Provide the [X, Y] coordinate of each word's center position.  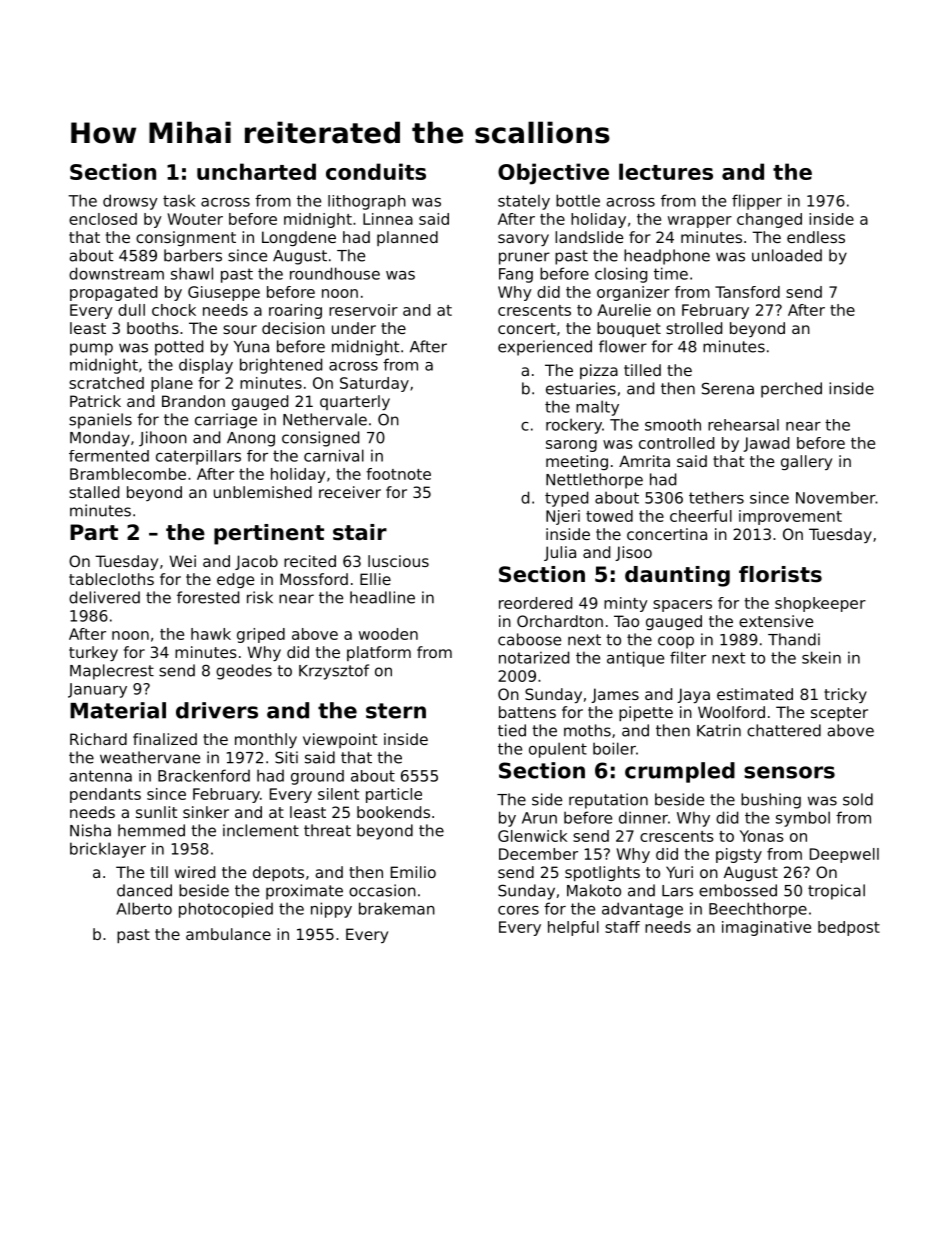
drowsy [130, 202]
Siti [286, 757]
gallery [806, 462]
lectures [666, 171]
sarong [571, 446]
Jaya [693, 695]
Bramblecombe [128, 474]
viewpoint [340, 740]
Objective [553, 174]
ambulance [228, 934]
